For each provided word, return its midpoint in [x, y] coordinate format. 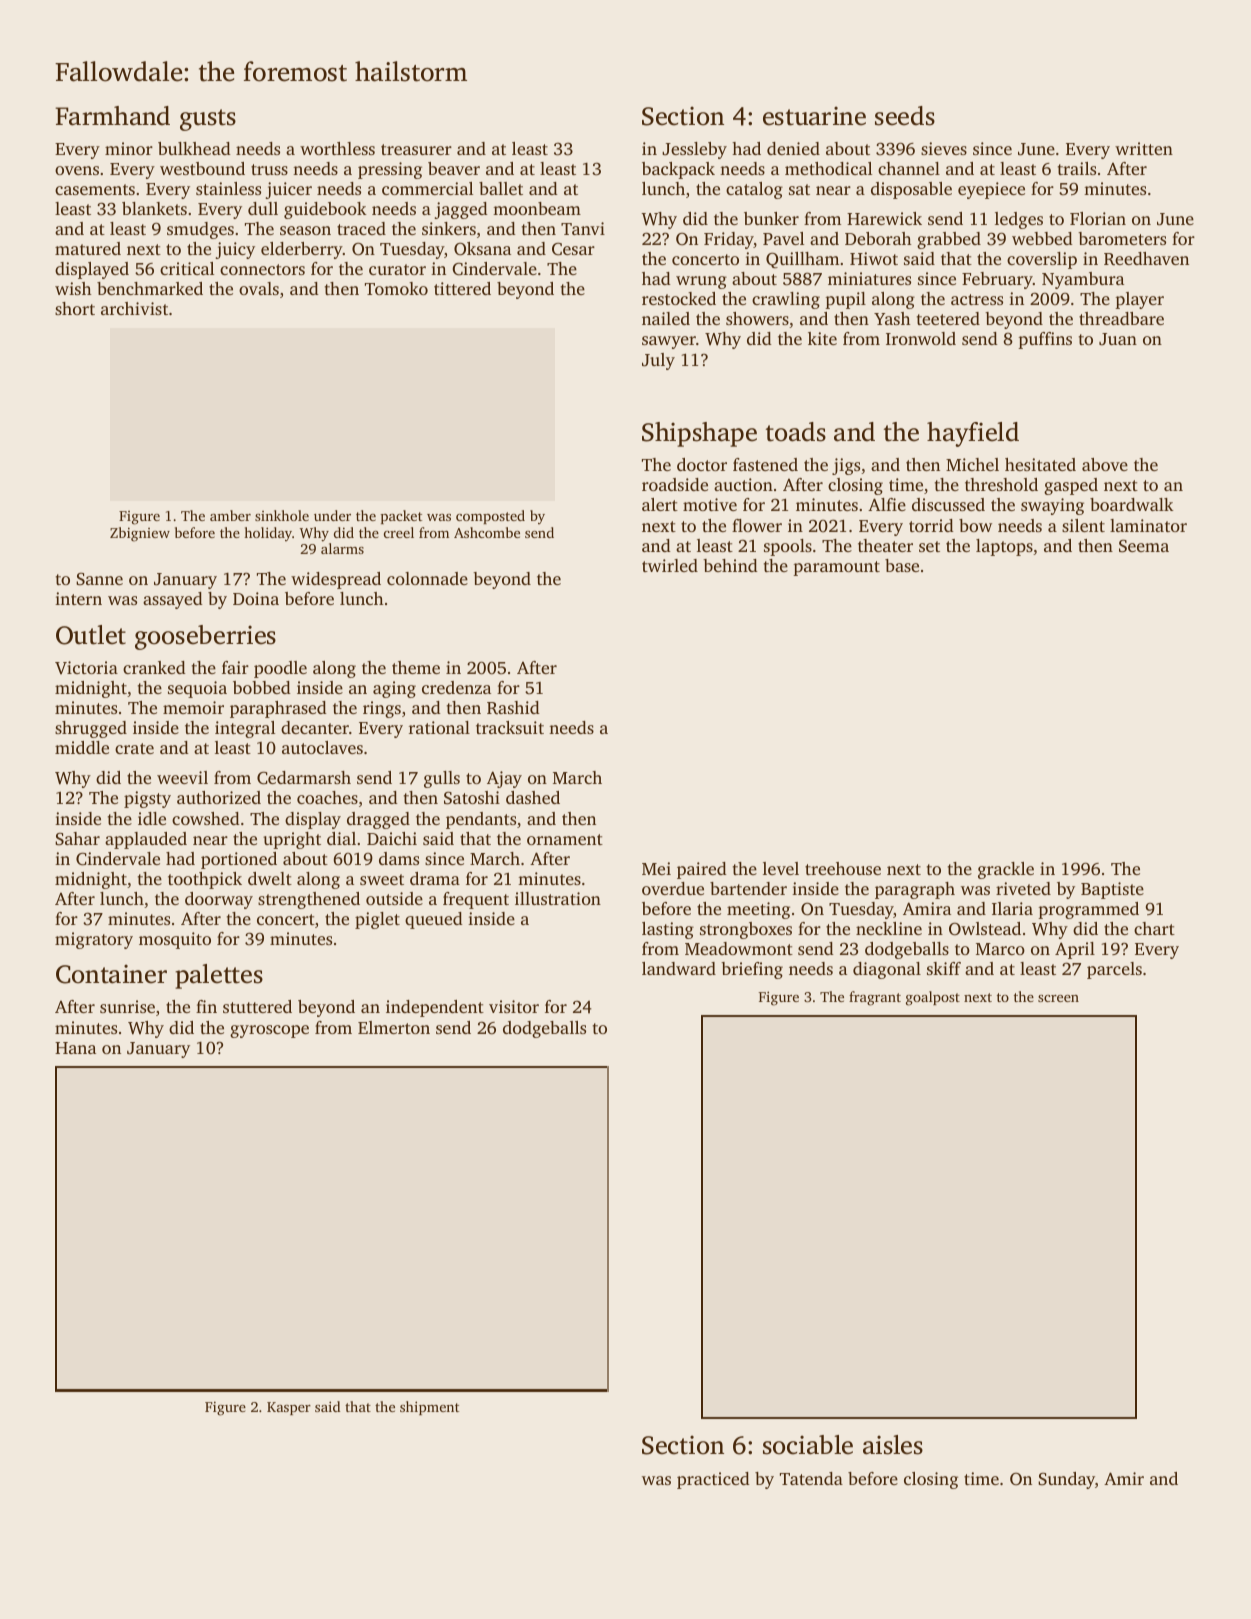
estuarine [814, 116]
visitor [514, 1006]
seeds [905, 116]
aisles [893, 1445]
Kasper [289, 1408]
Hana [75, 1048]
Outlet [91, 635]
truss [269, 169]
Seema [1144, 546]
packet [401, 517]
